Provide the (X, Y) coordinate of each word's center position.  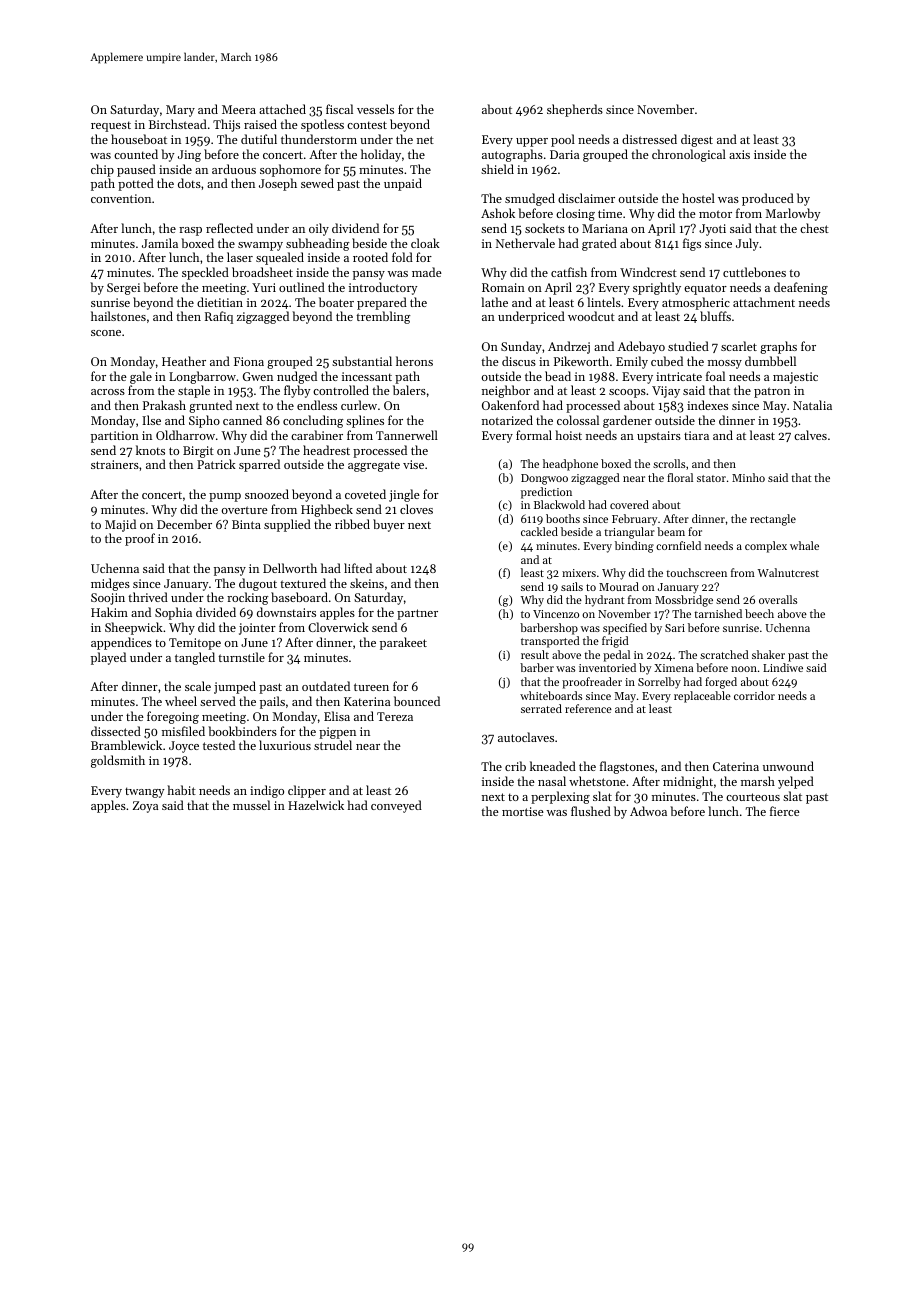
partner (417, 614)
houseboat (139, 139)
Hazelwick (316, 805)
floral (680, 477)
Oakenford (510, 405)
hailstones (118, 316)
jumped (235, 687)
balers (409, 390)
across (108, 392)
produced (768, 199)
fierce (785, 811)
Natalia (812, 405)
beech (759, 613)
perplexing (560, 797)
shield (497, 169)
